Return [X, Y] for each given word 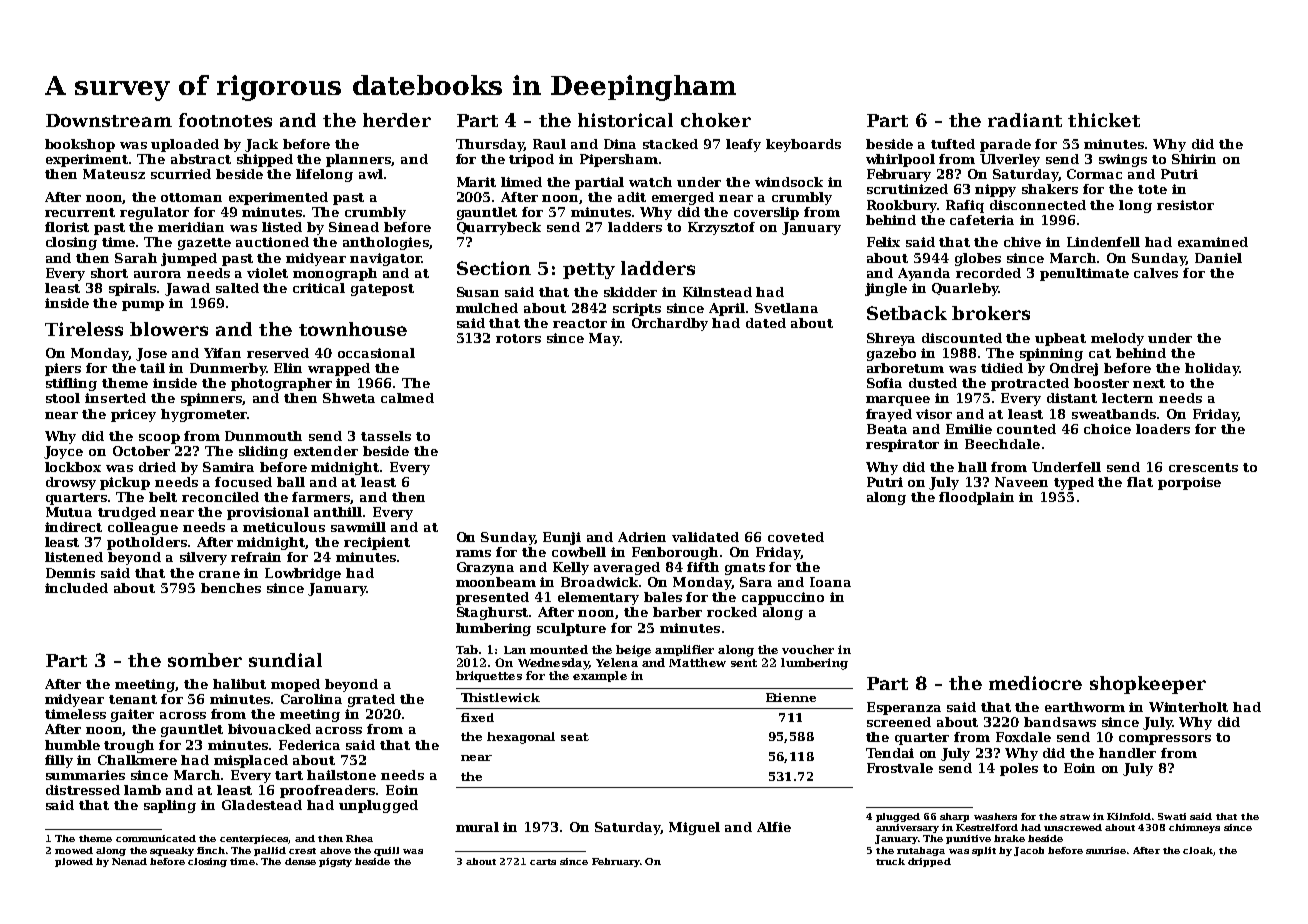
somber [205, 660]
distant [1072, 398]
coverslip [766, 213]
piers [63, 369]
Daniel [1218, 258]
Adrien [642, 537]
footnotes [225, 120]
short [109, 273]
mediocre [1035, 683]
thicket [1104, 120]
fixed [477, 717]
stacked [670, 144]
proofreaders [327, 791]
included [76, 588]
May [604, 339]
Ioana [830, 582]
